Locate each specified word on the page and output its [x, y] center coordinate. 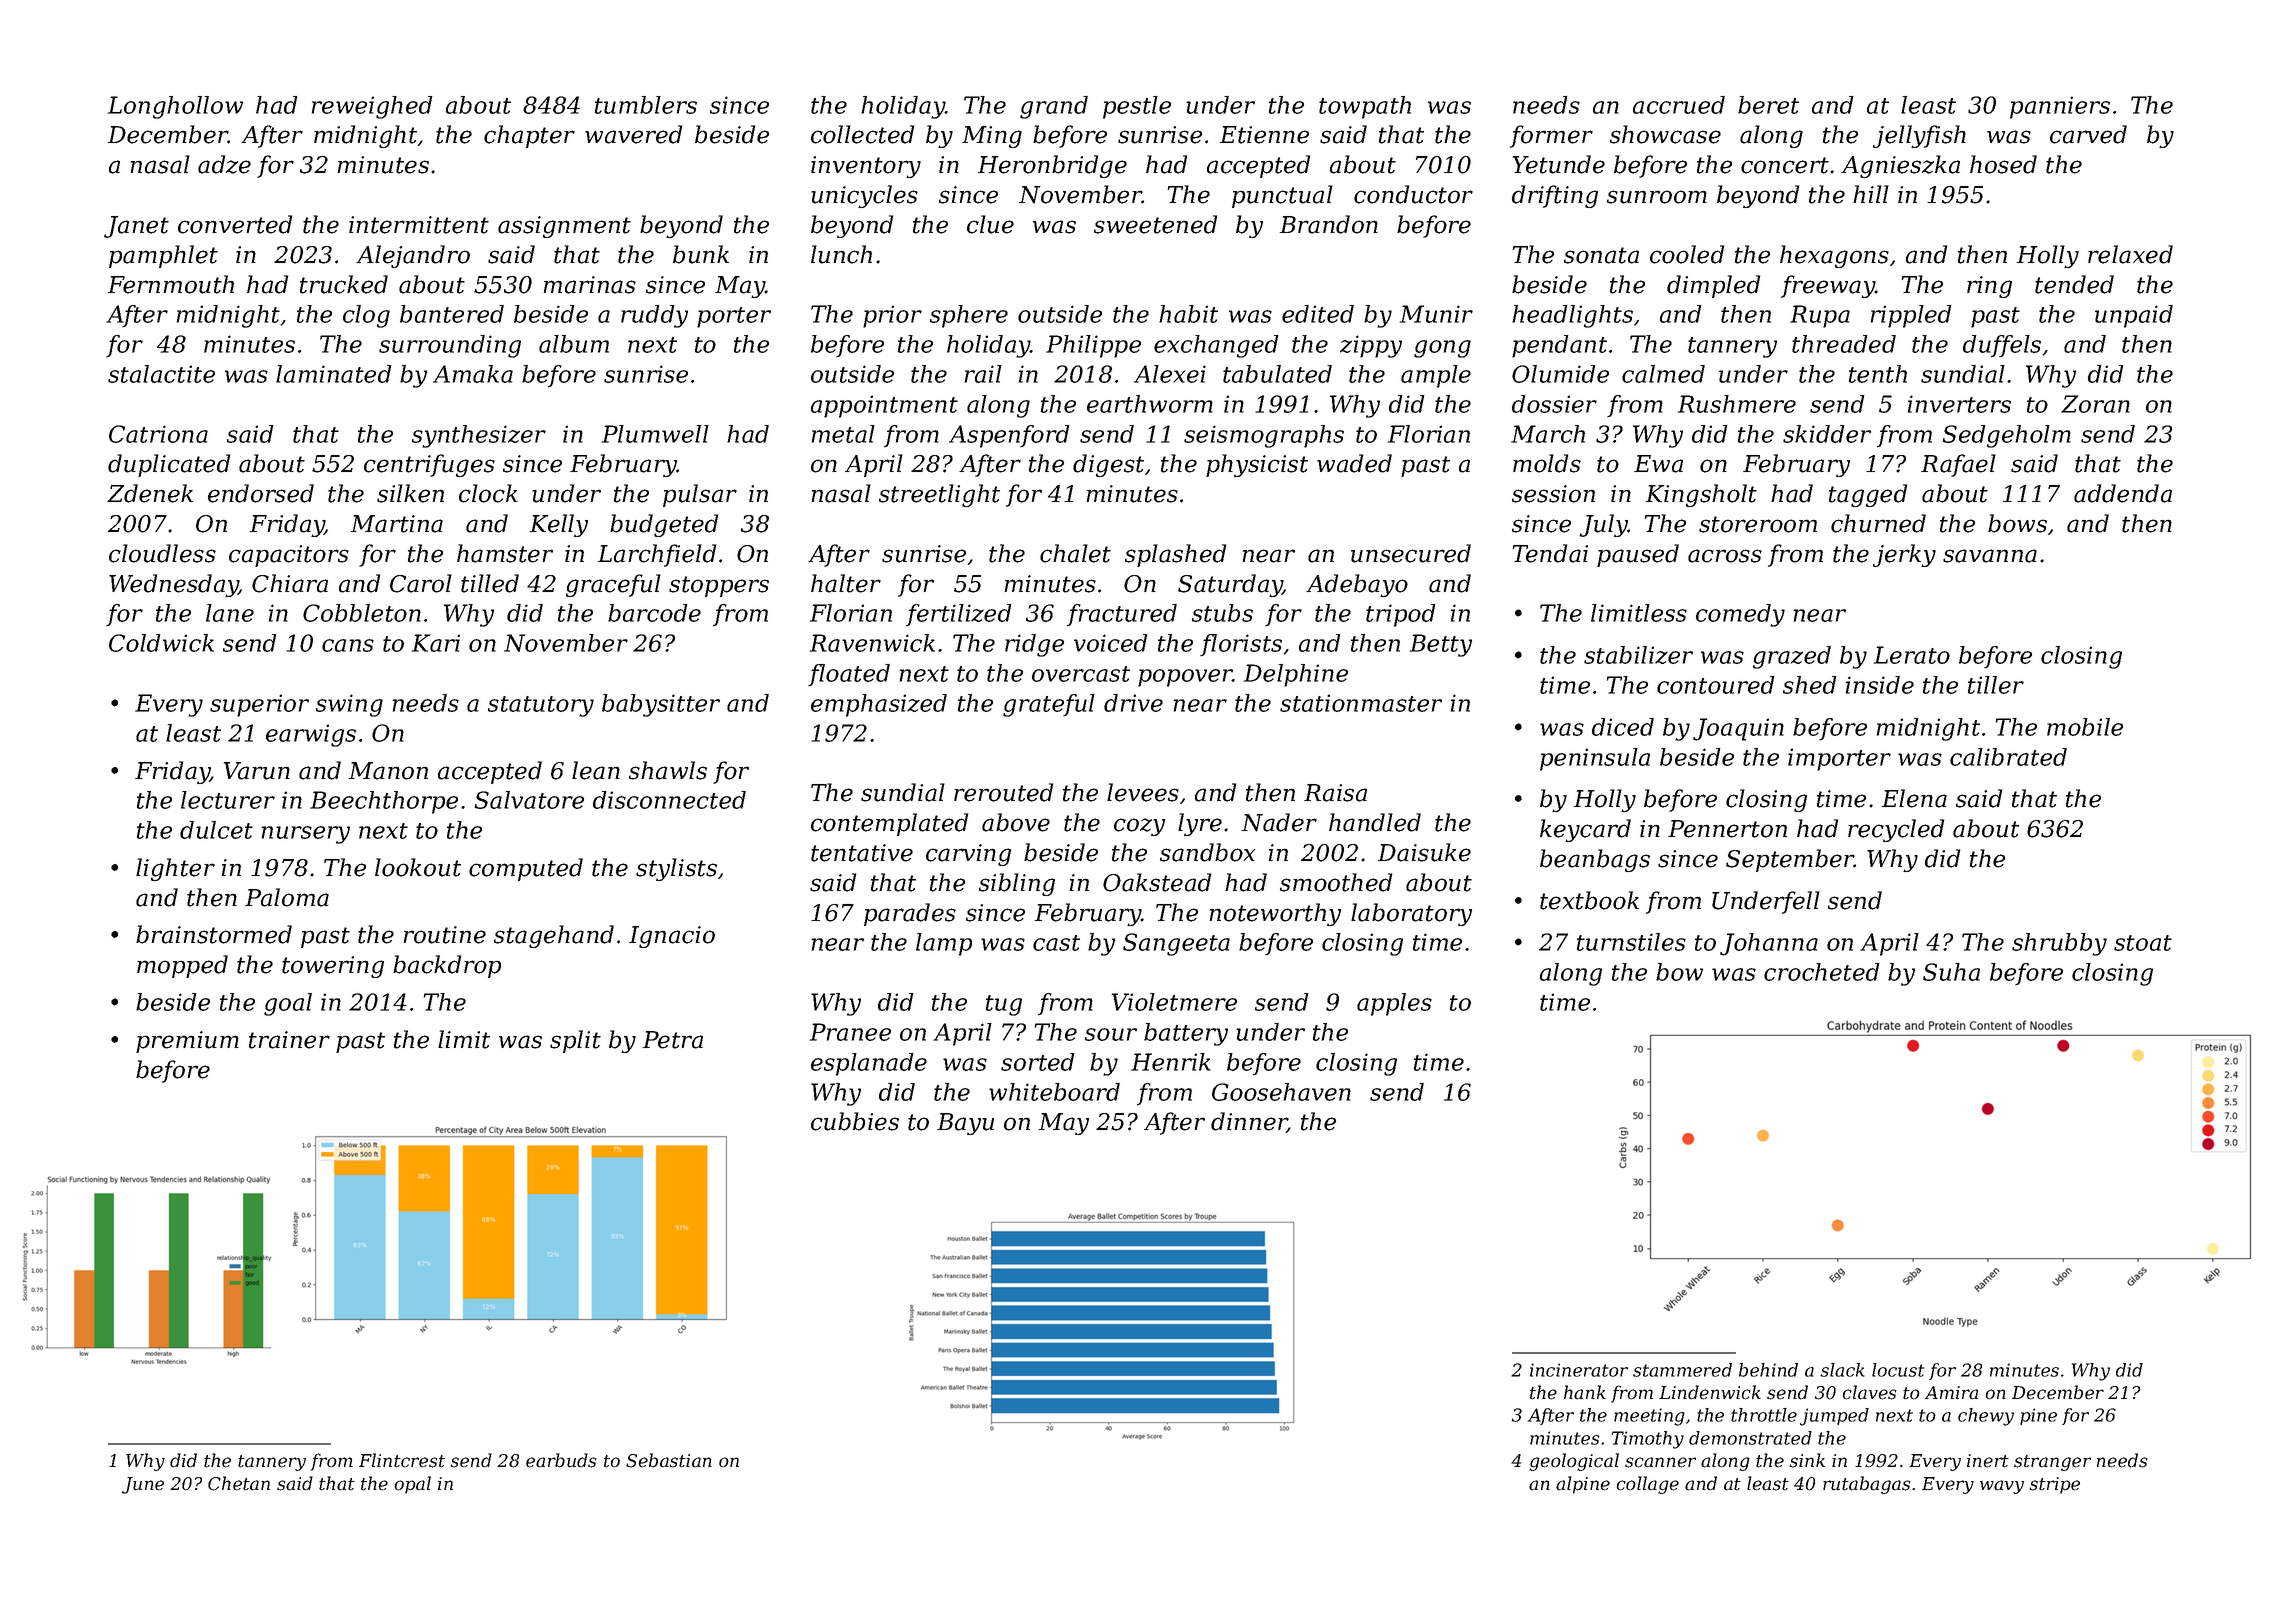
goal [288, 1004]
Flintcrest [402, 1460]
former [1551, 136]
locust [1898, 1370]
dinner [1249, 1122]
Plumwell [655, 434]
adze [224, 164]
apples [1394, 1004]
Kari [436, 643]
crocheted [1822, 972]
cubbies [855, 1121]
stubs [1222, 613]
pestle [1137, 107]
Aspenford [1009, 436]
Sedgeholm [2006, 436]
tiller [1996, 685]
